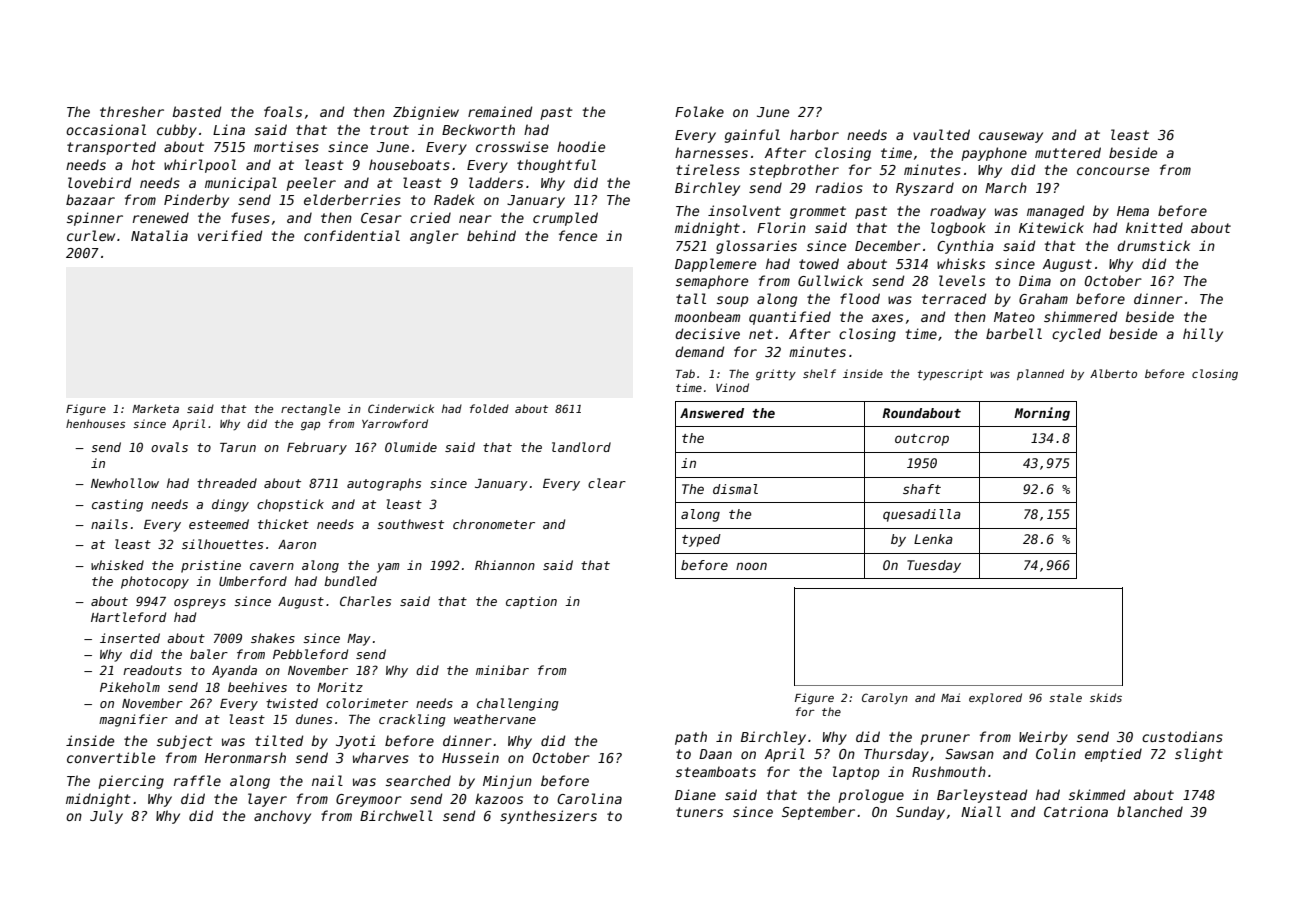  Describe the element at coordinates (1113, 171) in the page. I see `concourse` at that location.
